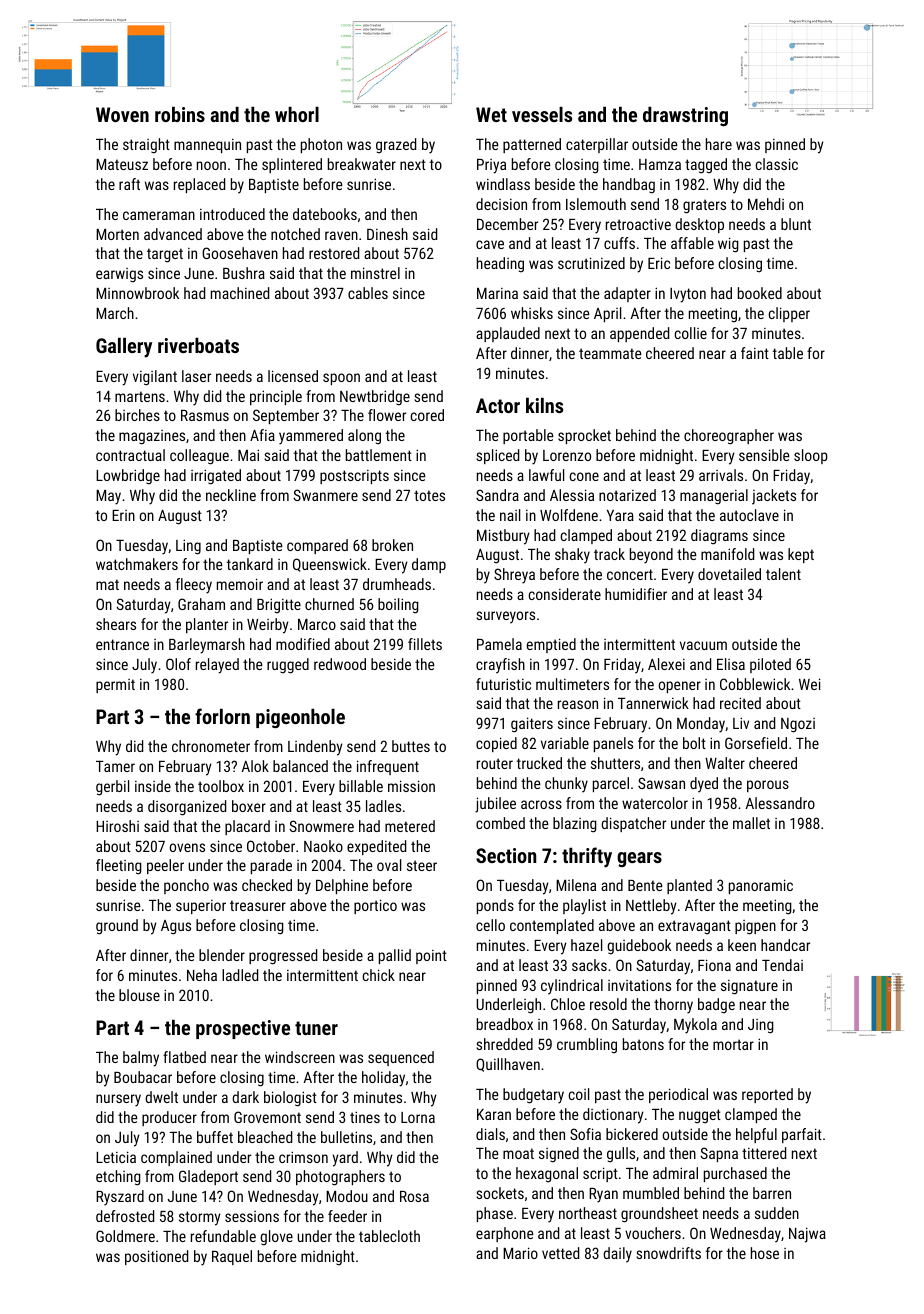 The height and width of the page is (1314, 924). Describe the element at coordinates (387, 234) in the page. I see `Dinesh` at that location.
